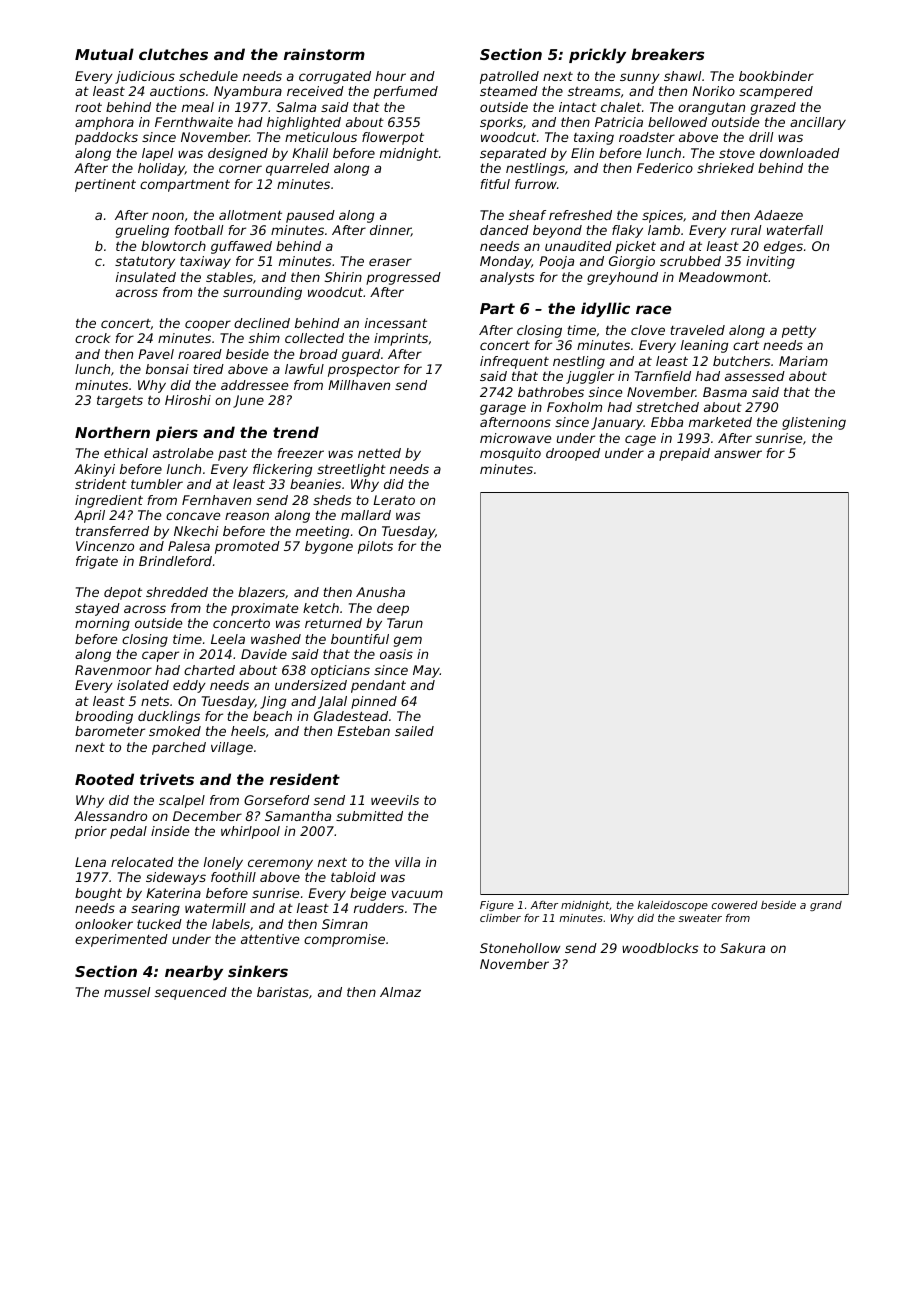 The image size is (924, 1308). Describe the element at coordinates (497, 906) in the image. I see `Figure` at that location.
